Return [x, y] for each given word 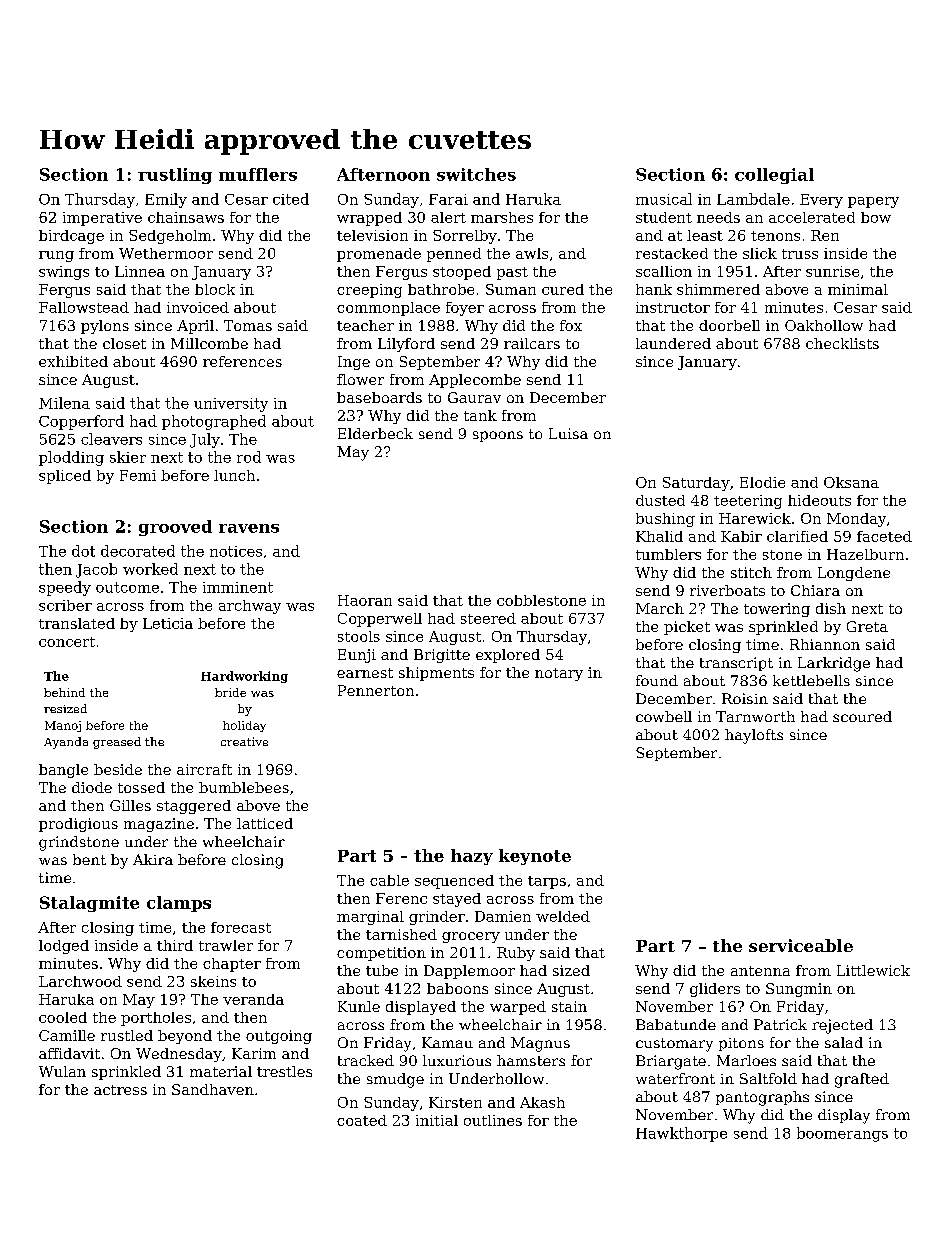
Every [821, 201]
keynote [535, 857]
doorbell [729, 325]
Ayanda [66, 743]
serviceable [801, 945]
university [231, 405]
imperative [102, 219]
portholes [156, 1019]
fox [571, 325]
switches [476, 174]
